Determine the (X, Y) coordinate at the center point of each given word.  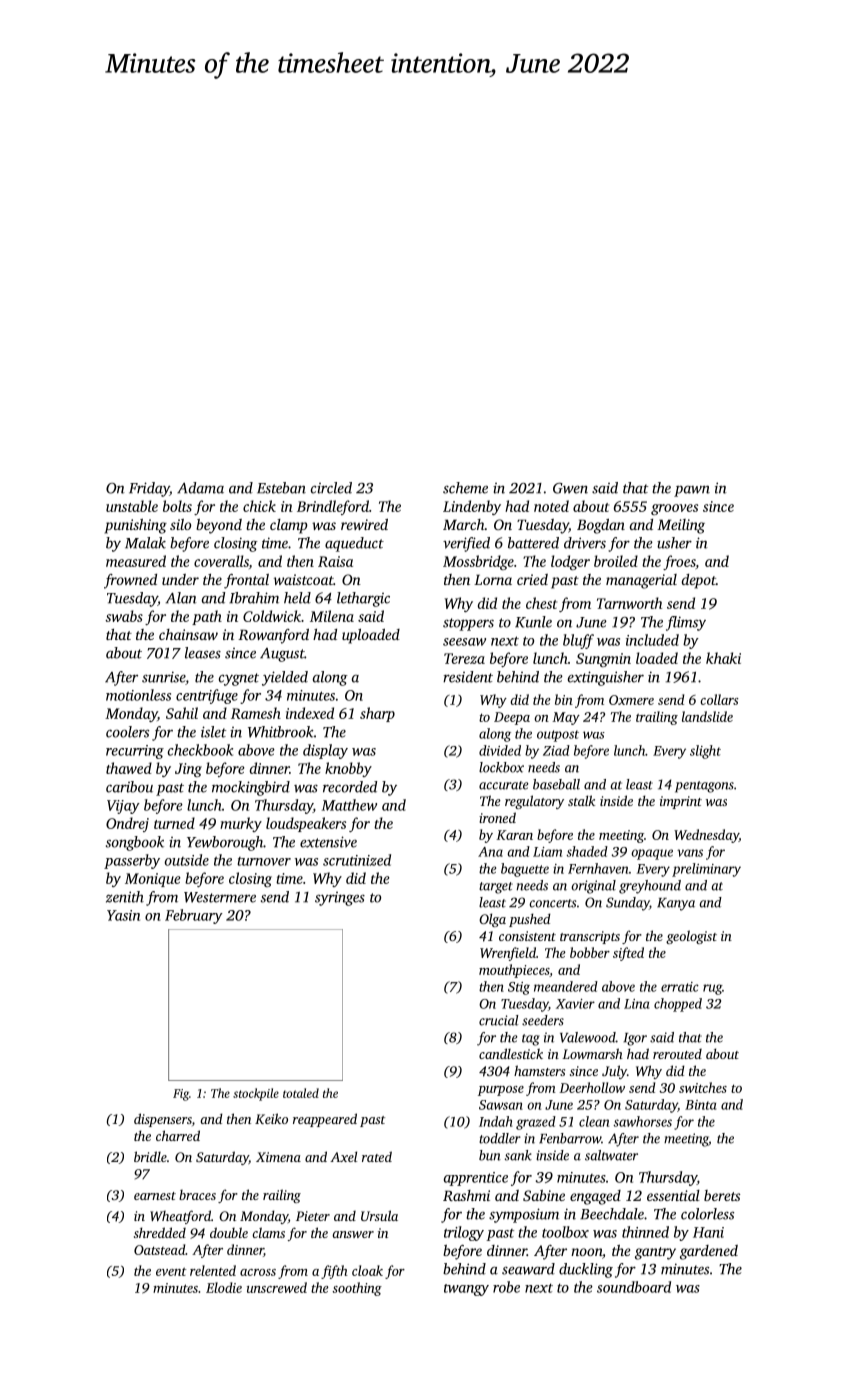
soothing (357, 1289)
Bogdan (601, 526)
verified (466, 544)
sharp (377, 714)
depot (699, 581)
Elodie (224, 1287)
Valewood (588, 1037)
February (194, 916)
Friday (149, 489)
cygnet (239, 679)
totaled (301, 1093)
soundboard (634, 1287)
